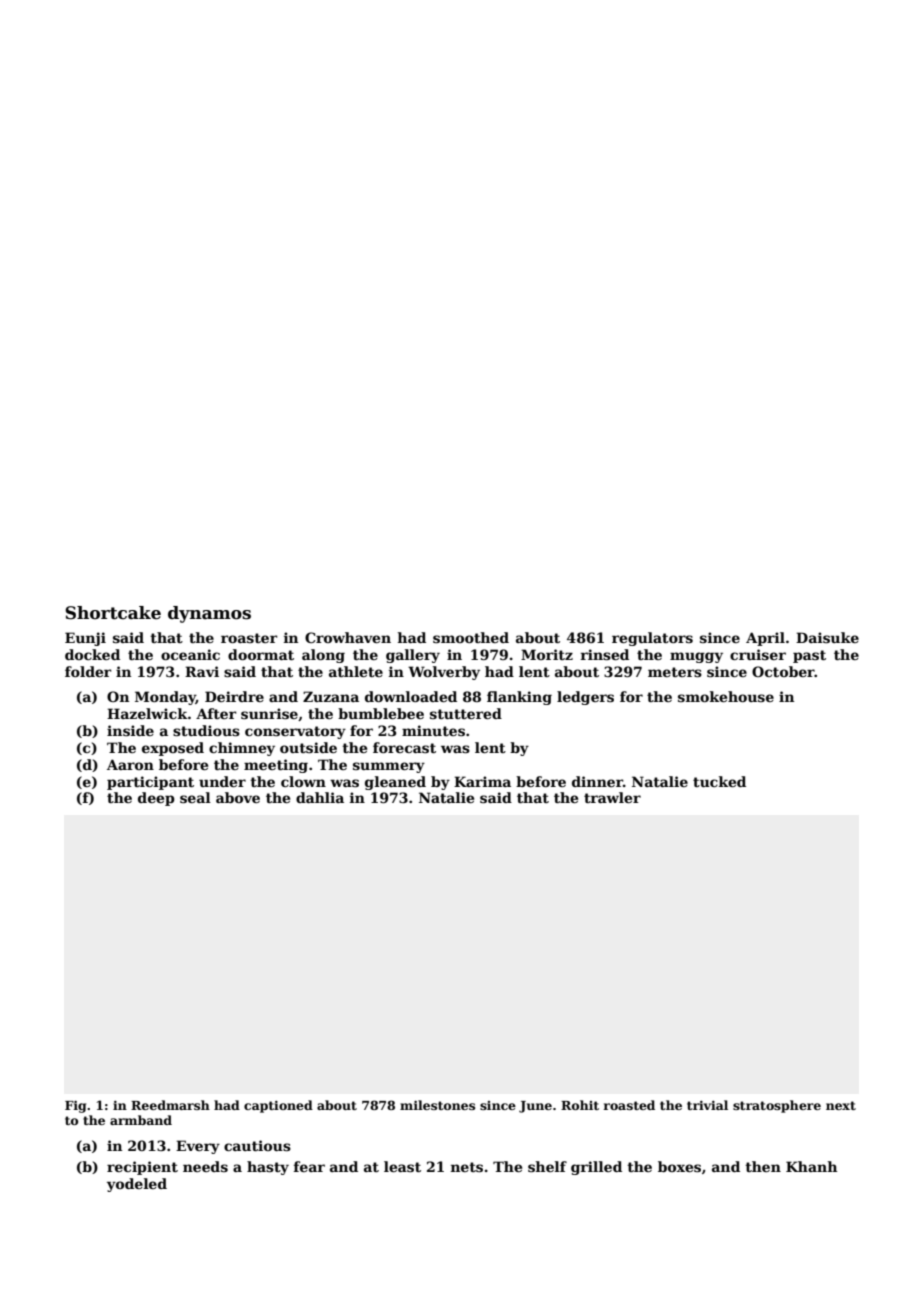 The width and height of the page is (924, 1308). Describe the element at coordinates (827, 637) in the page. I see `Daisuke` at that location.
